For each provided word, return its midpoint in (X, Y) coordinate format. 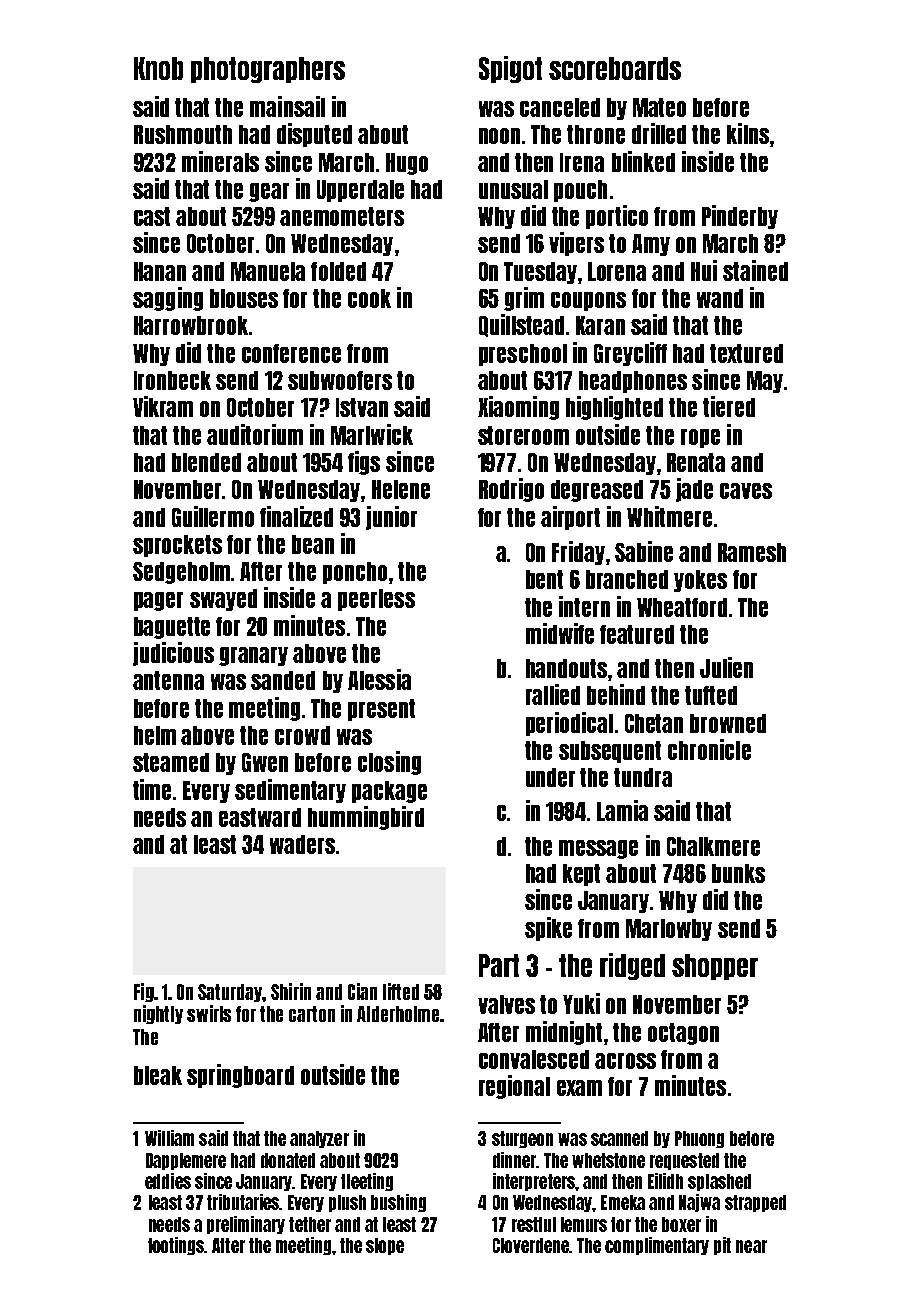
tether (310, 1224)
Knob (158, 68)
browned (728, 723)
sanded (283, 680)
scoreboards (615, 68)
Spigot (510, 69)
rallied (553, 694)
